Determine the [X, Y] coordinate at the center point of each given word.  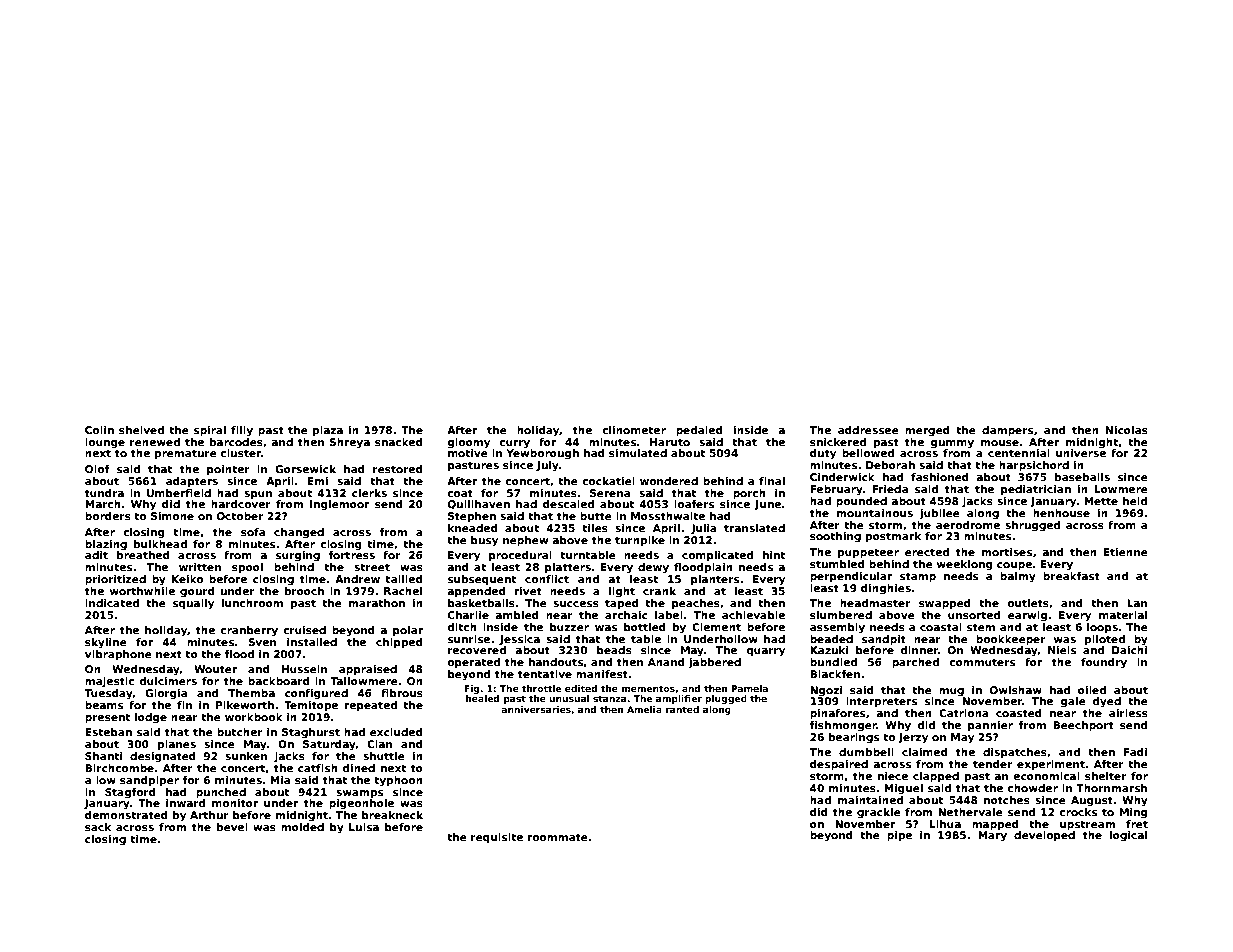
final [772, 481]
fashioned [940, 477]
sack [98, 827]
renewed [155, 442]
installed [312, 642]
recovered [477, 650]
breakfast [1071, 576]
